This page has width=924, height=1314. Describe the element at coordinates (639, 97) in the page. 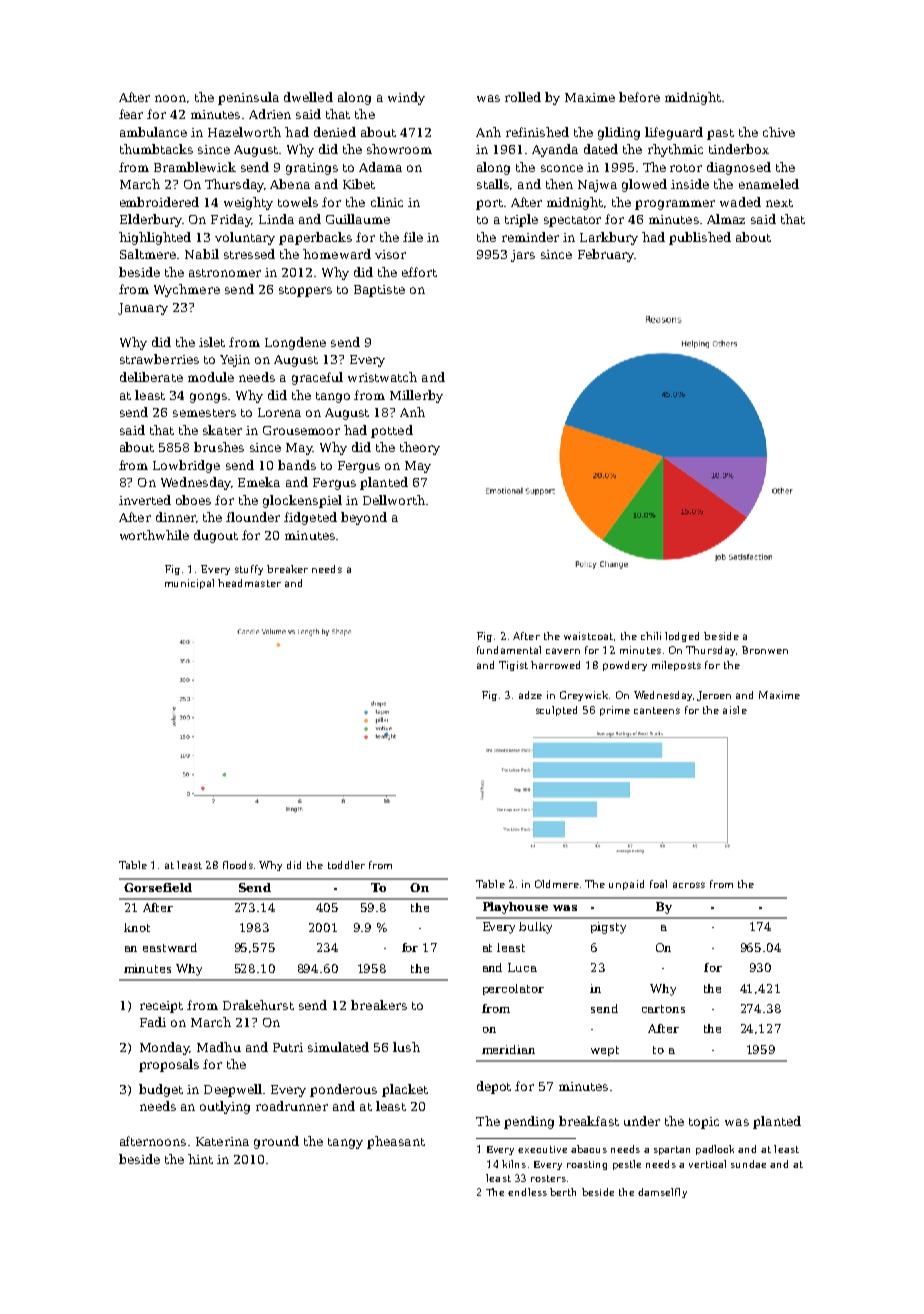

I see `before` at that location.
